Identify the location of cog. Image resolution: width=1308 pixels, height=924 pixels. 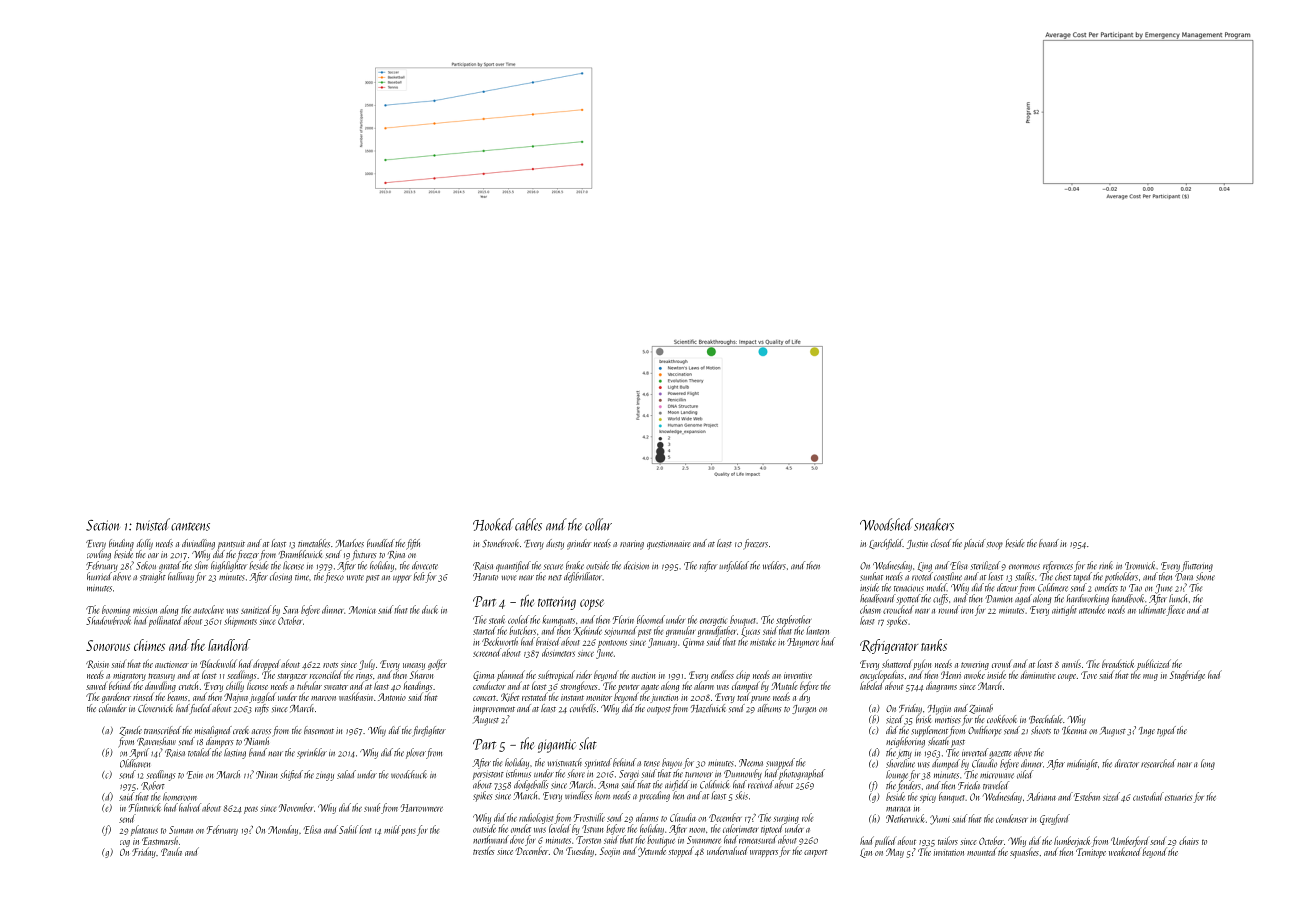
(125, 843).
